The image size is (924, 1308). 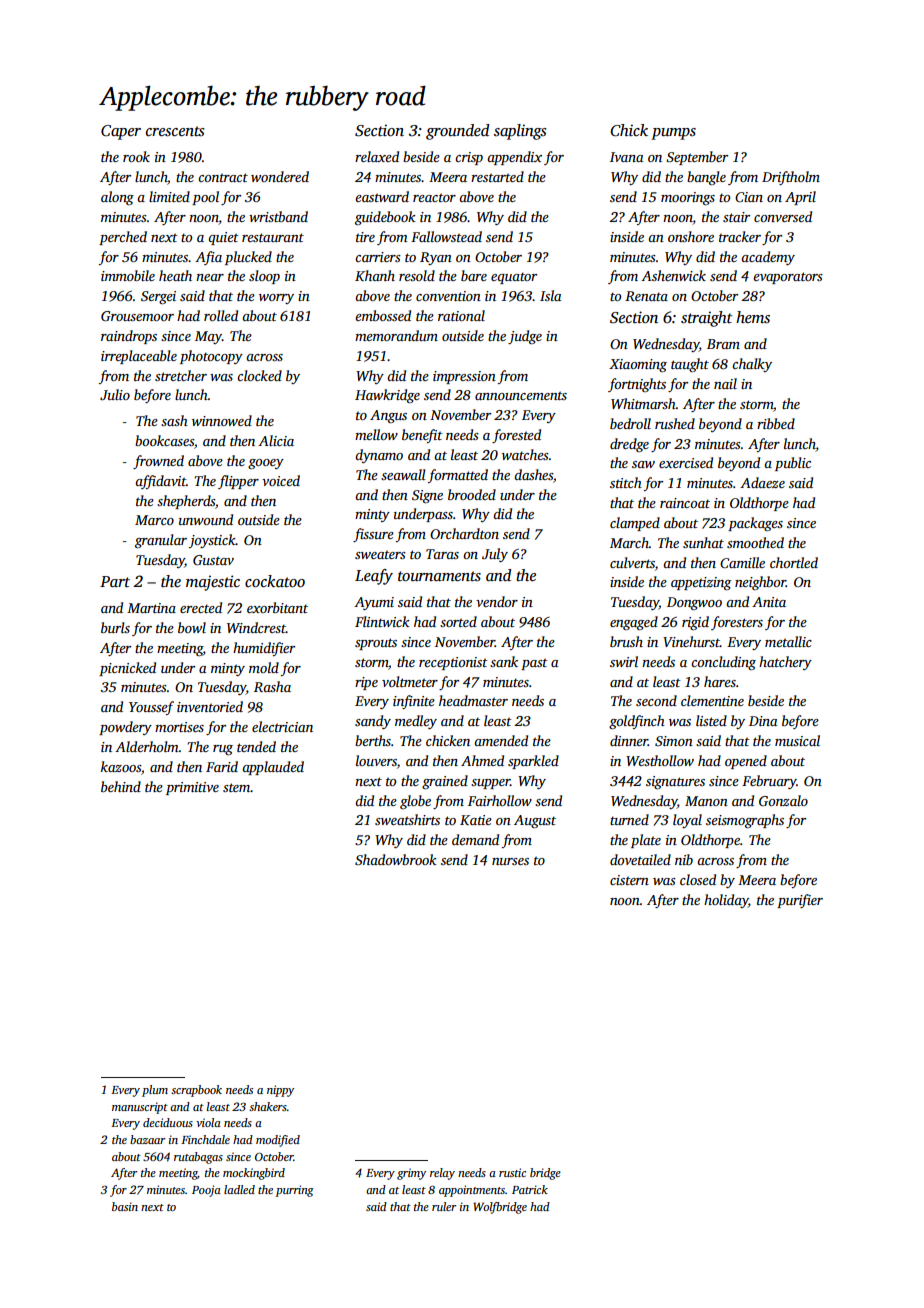 I want to click on rustic, so click(x=512, y=1172).
